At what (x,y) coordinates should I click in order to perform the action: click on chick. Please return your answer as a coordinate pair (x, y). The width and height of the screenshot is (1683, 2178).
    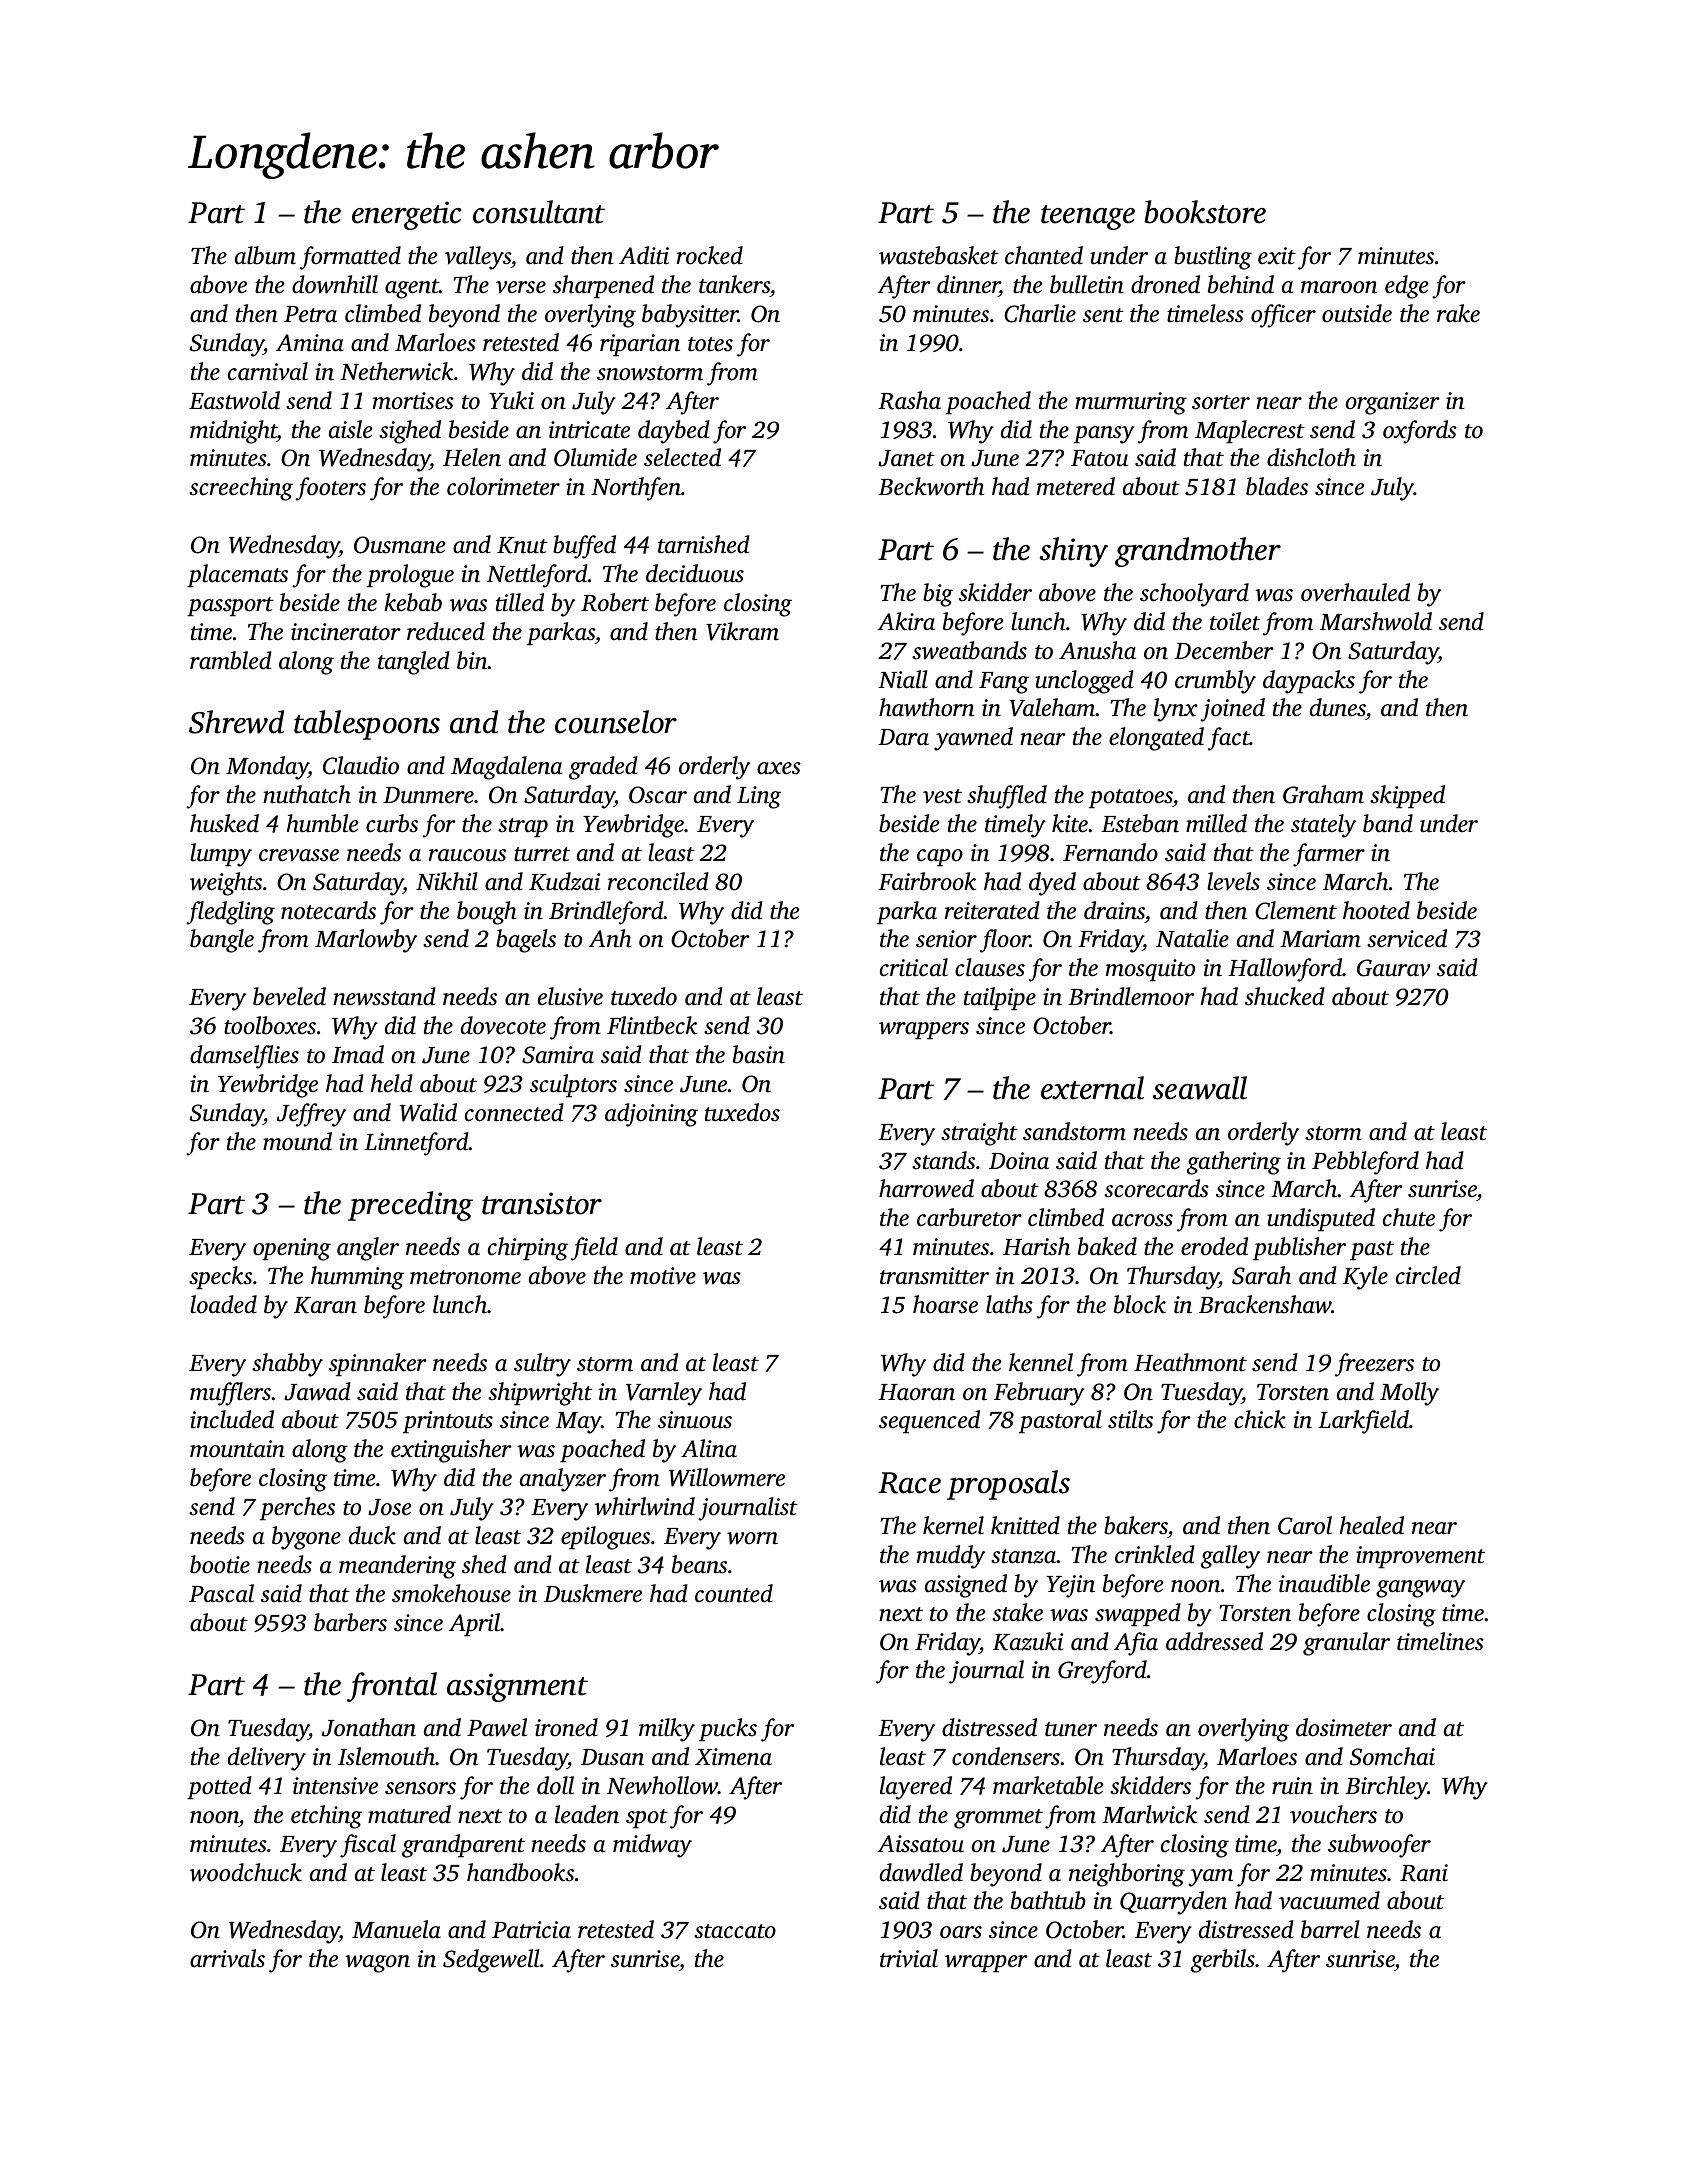
    Looking at the image, I should click on (1260, 1419).
